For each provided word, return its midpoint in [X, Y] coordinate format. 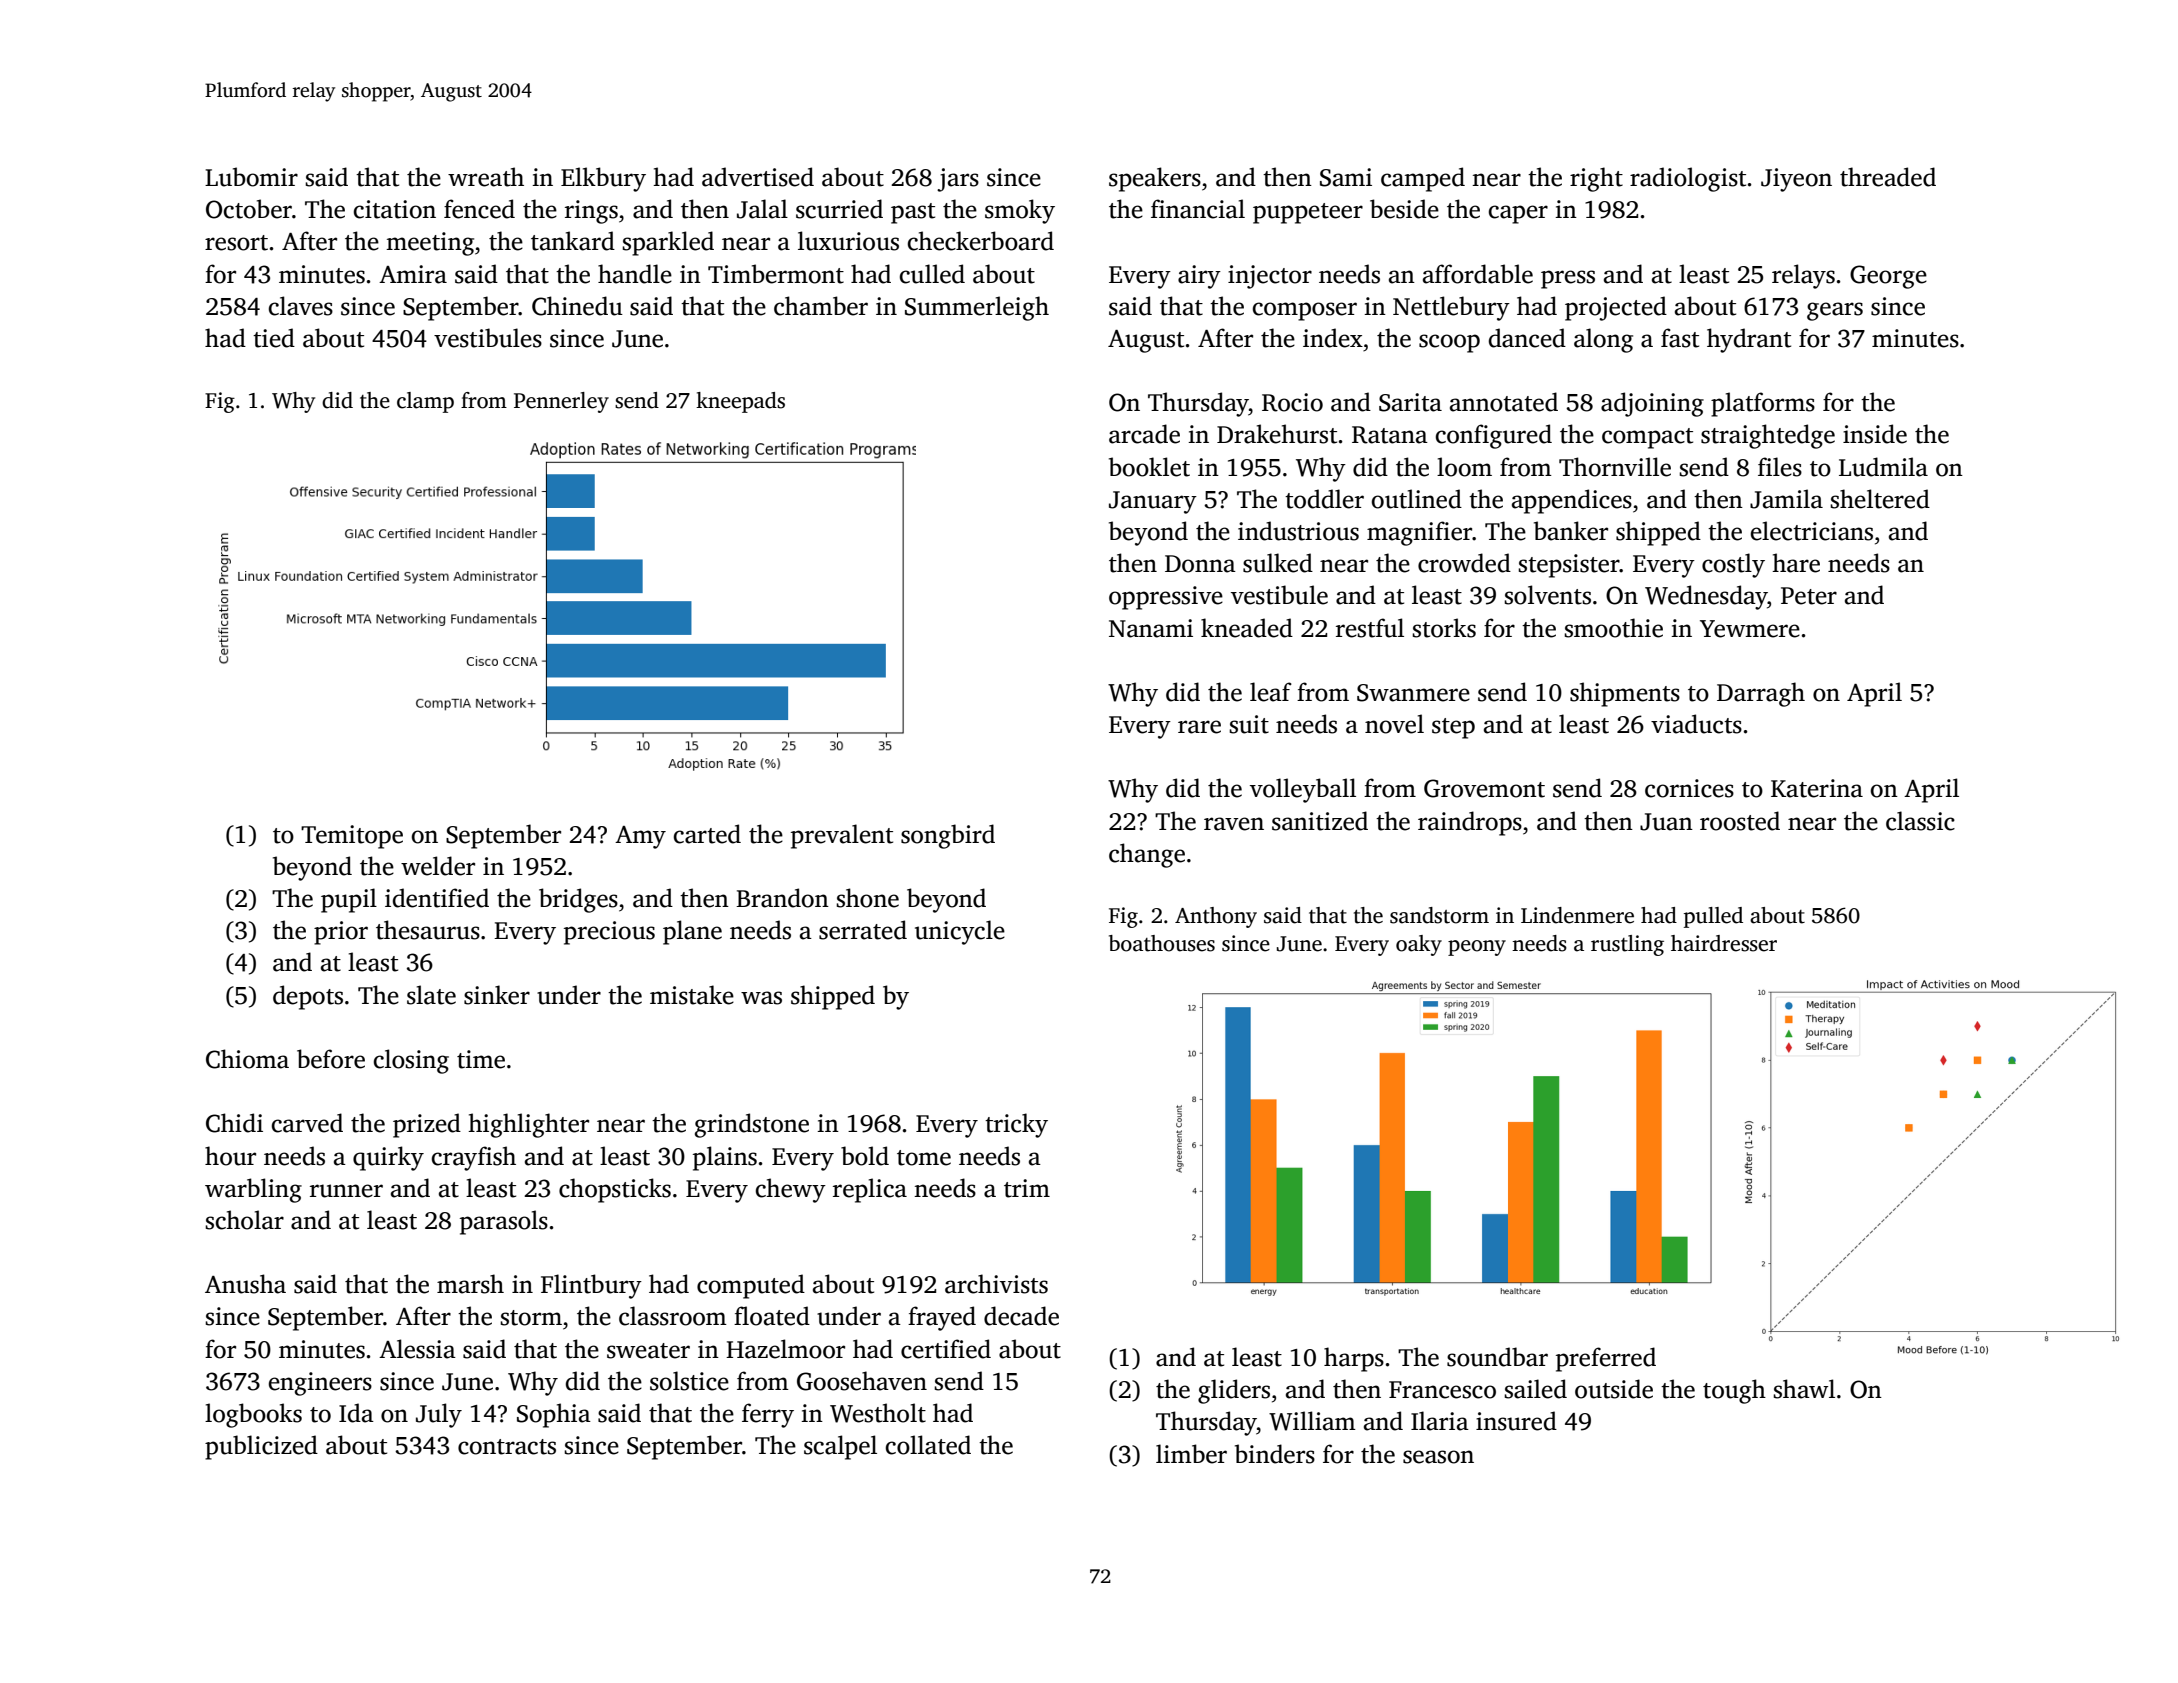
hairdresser [1724, 943]
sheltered [1880, 499]
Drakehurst [1277, 434]
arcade [1144, 434]
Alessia [417, 1349]
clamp [425, 402]
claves [301, 306]
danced [1527, 338]
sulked [1278, 563]
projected [1616, 308]
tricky [1016, 1125]
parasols [504, 1222]
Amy [640, 837]
